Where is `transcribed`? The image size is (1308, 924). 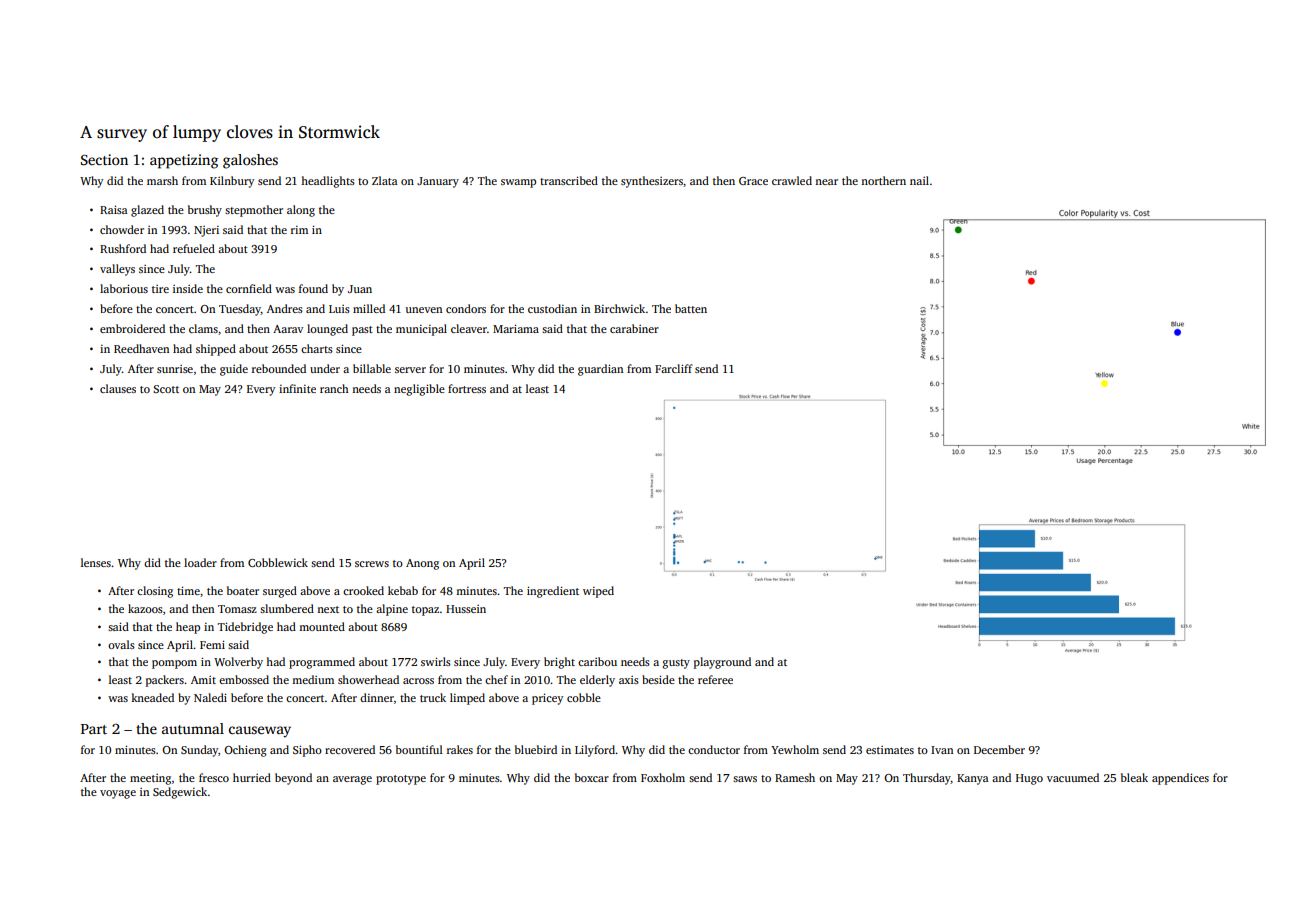 transcribed is located at coordinates (569, 180).
